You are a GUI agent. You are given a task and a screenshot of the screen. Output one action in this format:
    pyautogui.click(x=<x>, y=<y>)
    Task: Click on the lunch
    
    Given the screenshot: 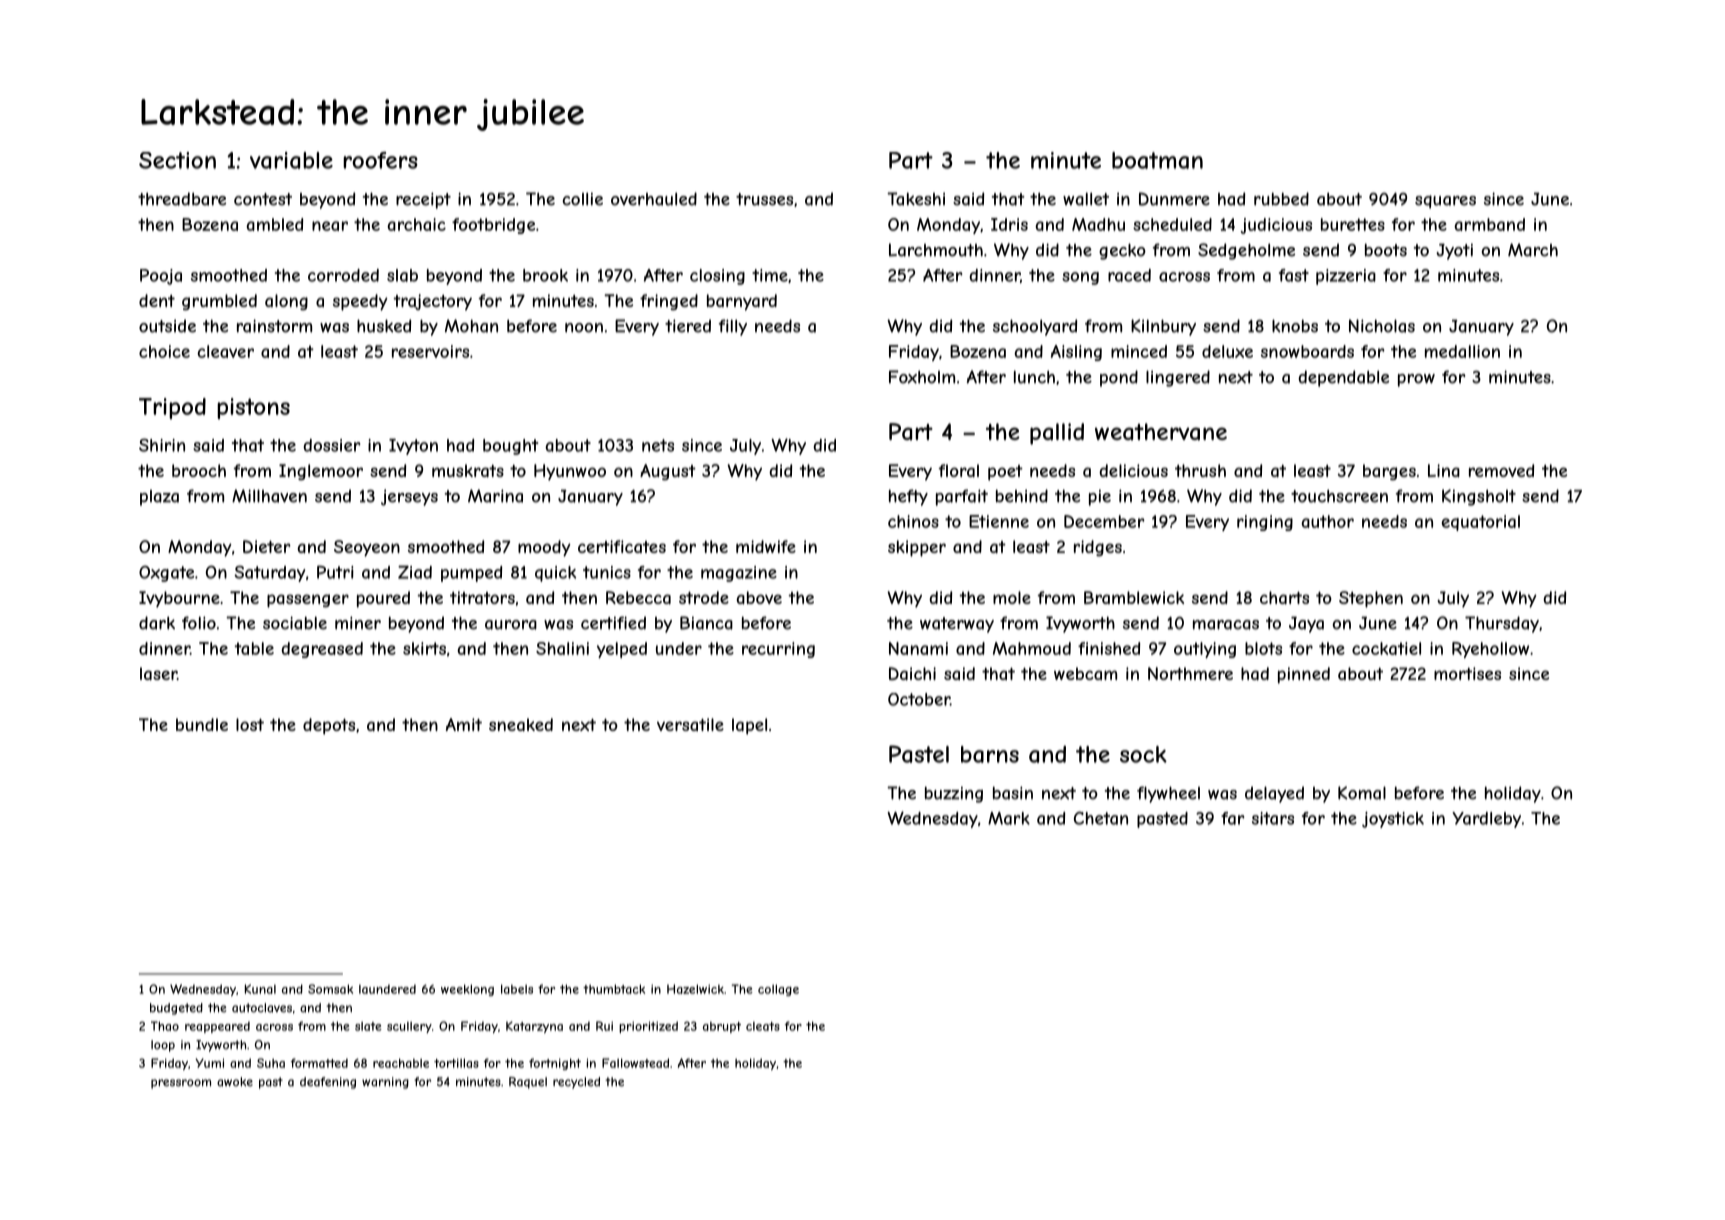 What is the action you would take?
    pyautogui.click(x=1034, y=377)
